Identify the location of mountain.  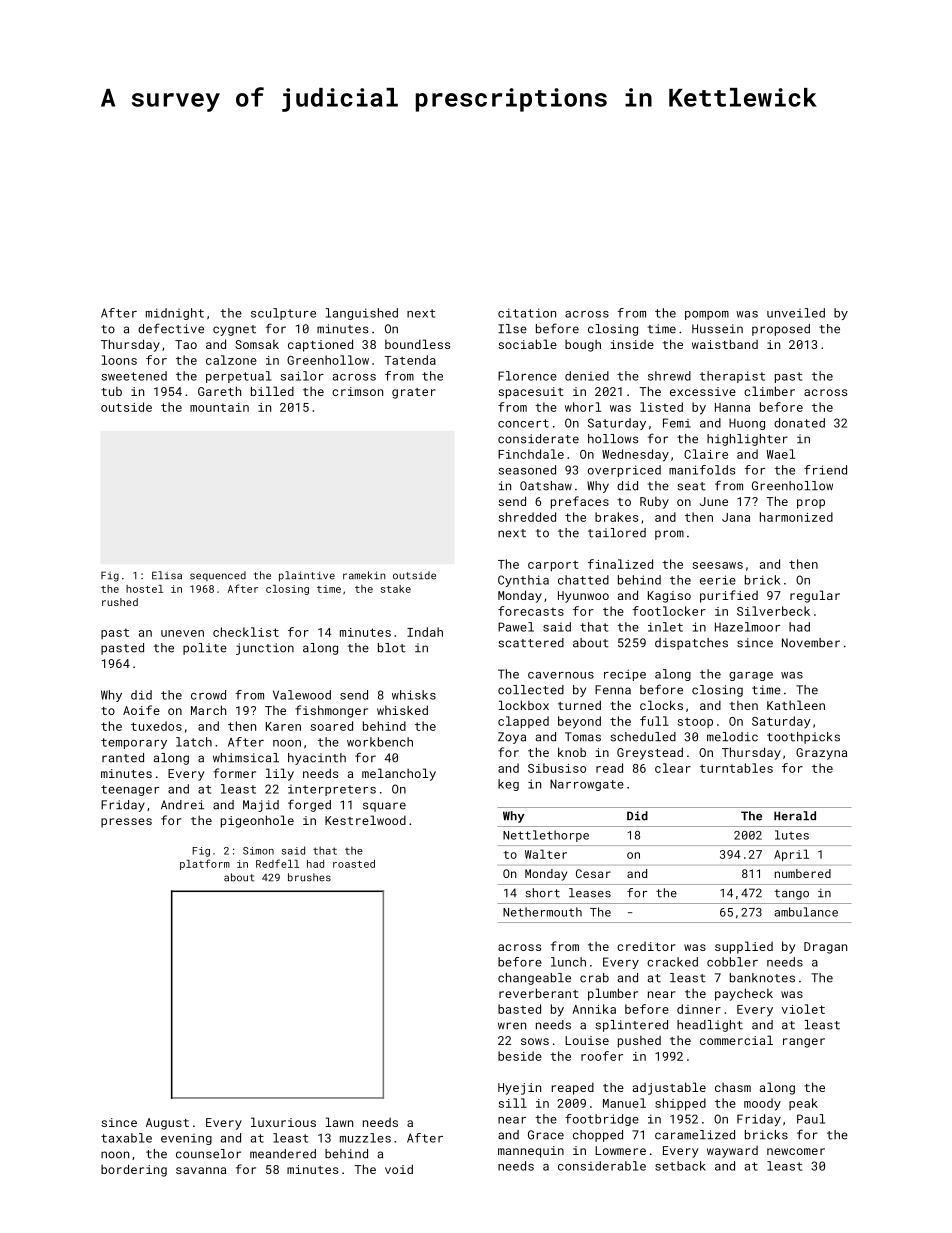
(219, 407).
